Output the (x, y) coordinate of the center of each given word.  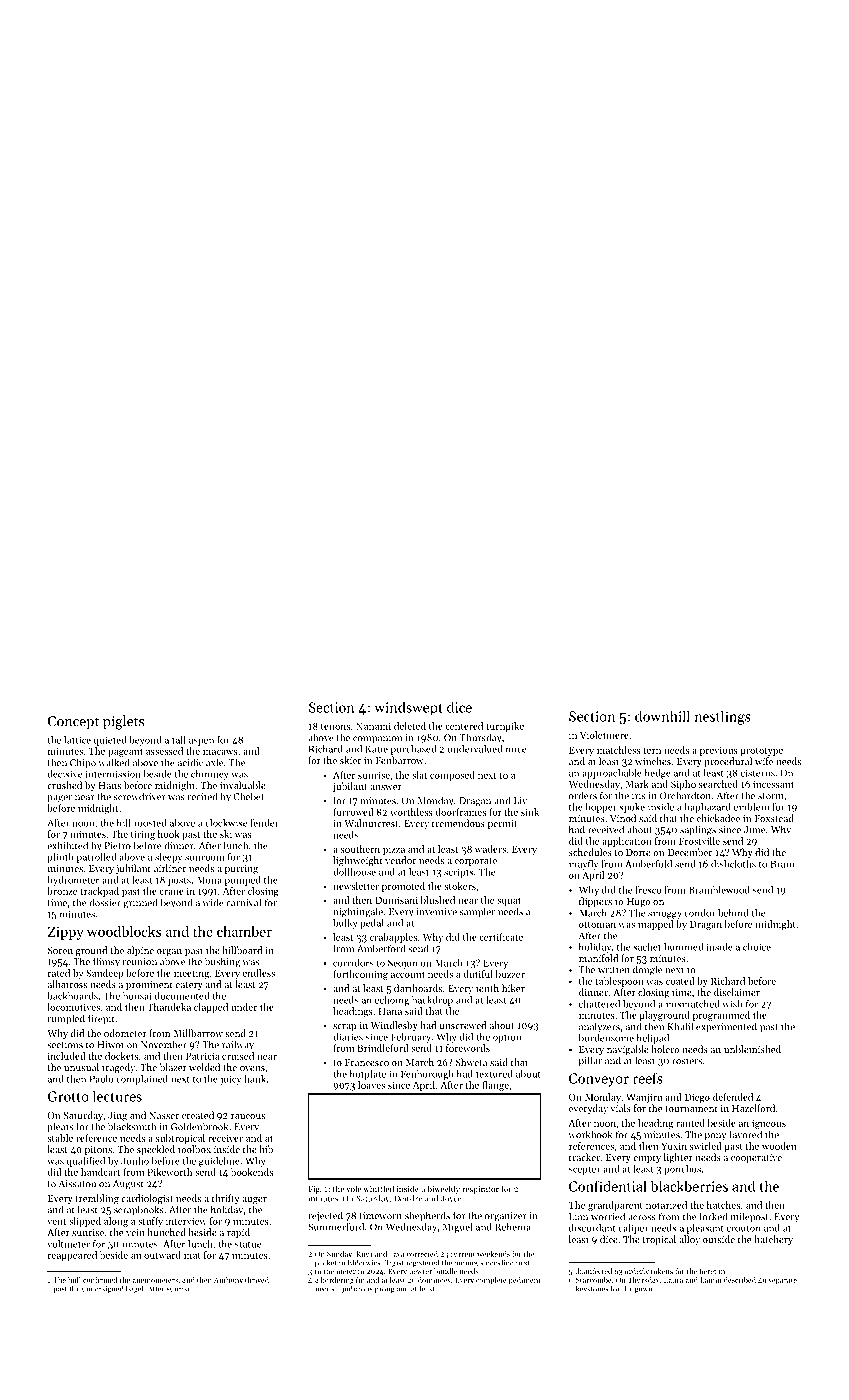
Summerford (336, 1227)
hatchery (773, 1240)
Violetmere (604, 735)
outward (162, 1255)
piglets (123, 722)
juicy (230, 1080)
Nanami (373, 726)
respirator (480, 1190)
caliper (633, 1229)
